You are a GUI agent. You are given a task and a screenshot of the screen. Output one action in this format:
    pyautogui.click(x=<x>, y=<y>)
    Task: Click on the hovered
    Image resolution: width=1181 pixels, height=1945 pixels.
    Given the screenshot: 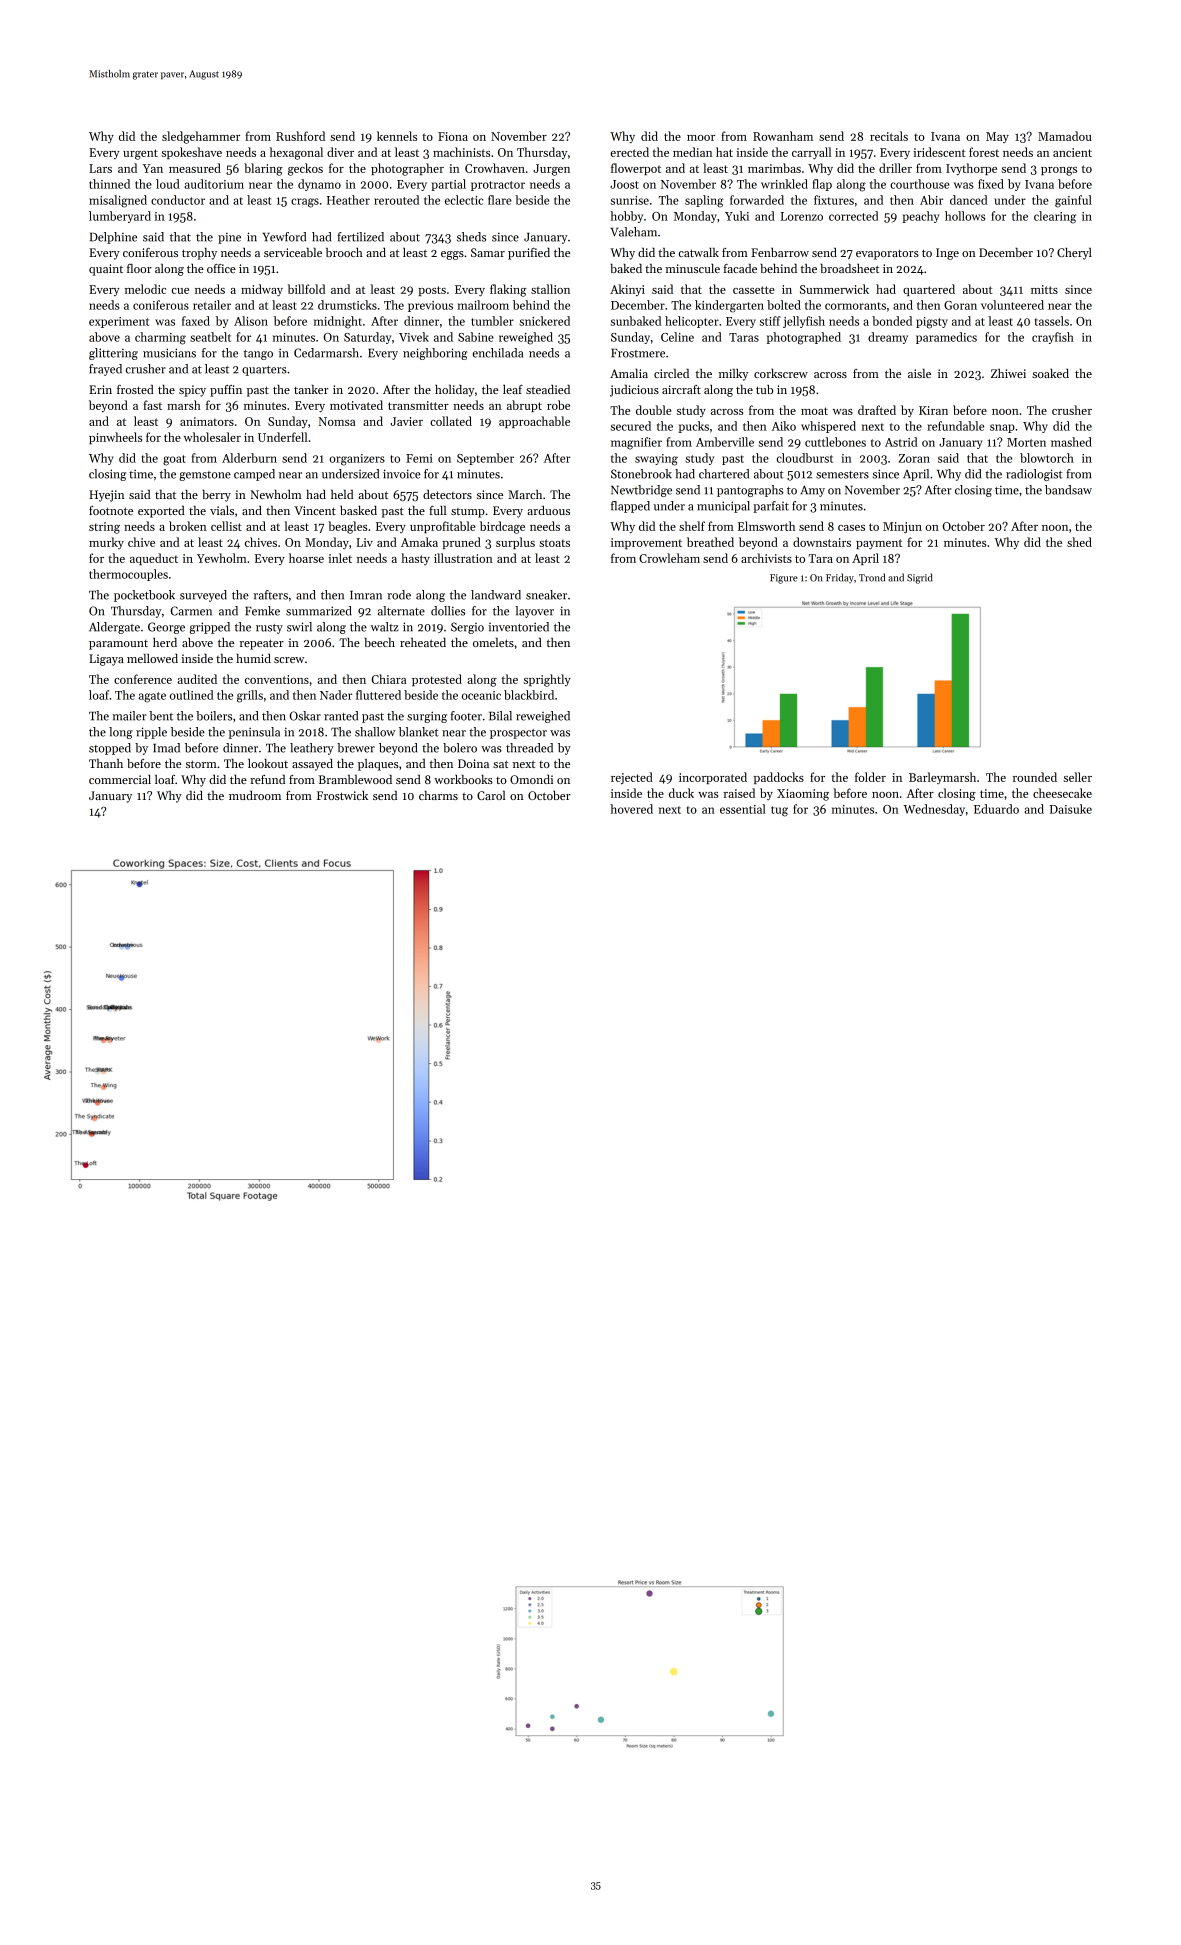 What is the action you would take?
    pyautogui.click(x=631, y=809)
